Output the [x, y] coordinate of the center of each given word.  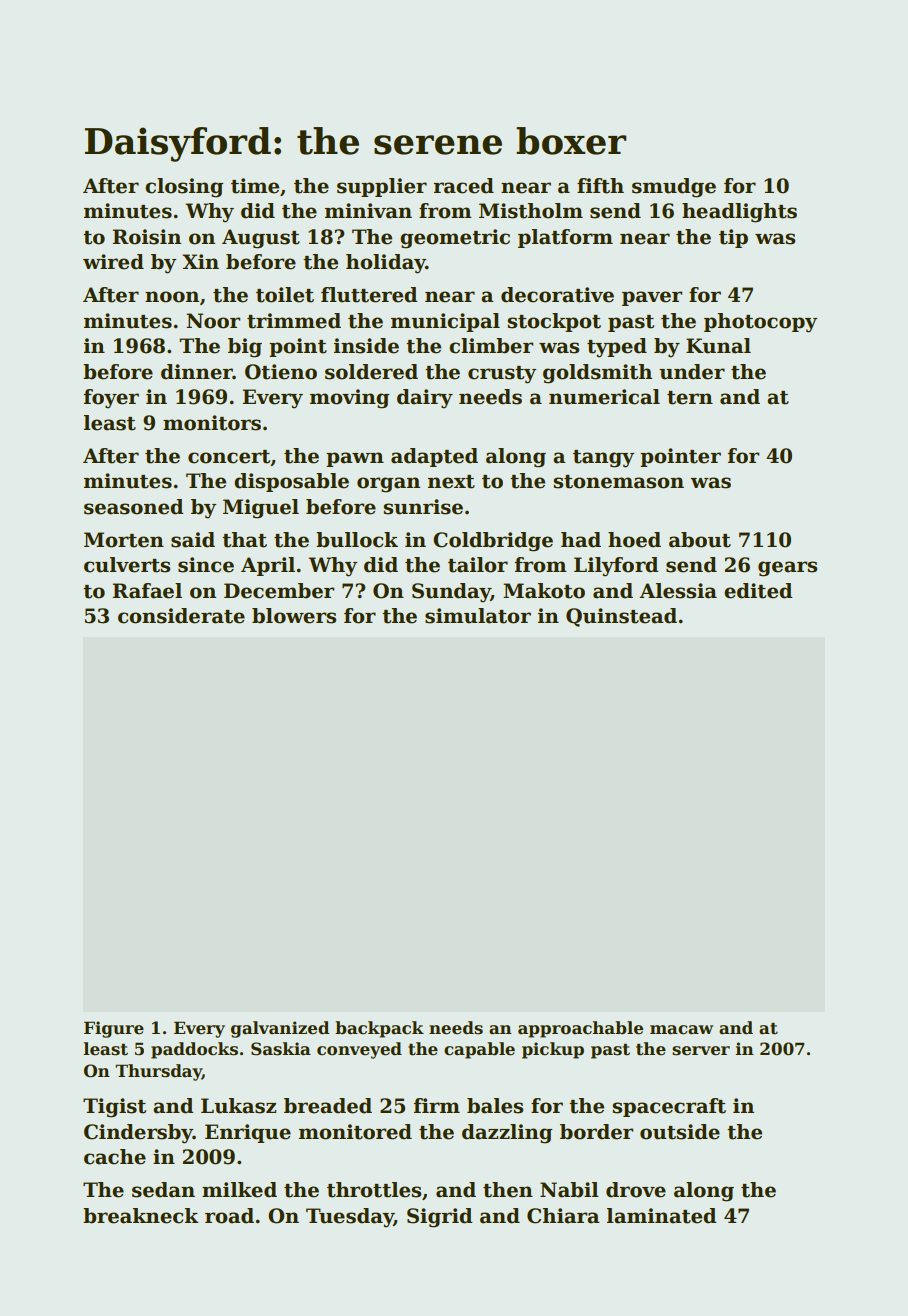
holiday [386, 264]
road [229, 1216]
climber [491, 346]
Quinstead [621, 617]
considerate [181, 616]
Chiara [563, 1216]
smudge [674, 188]
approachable [580, 1029]
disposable [291, 482]
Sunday [451, 593]
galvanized [280, 1029]
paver [652, 298]
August [261, 239]
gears [787, 569]
